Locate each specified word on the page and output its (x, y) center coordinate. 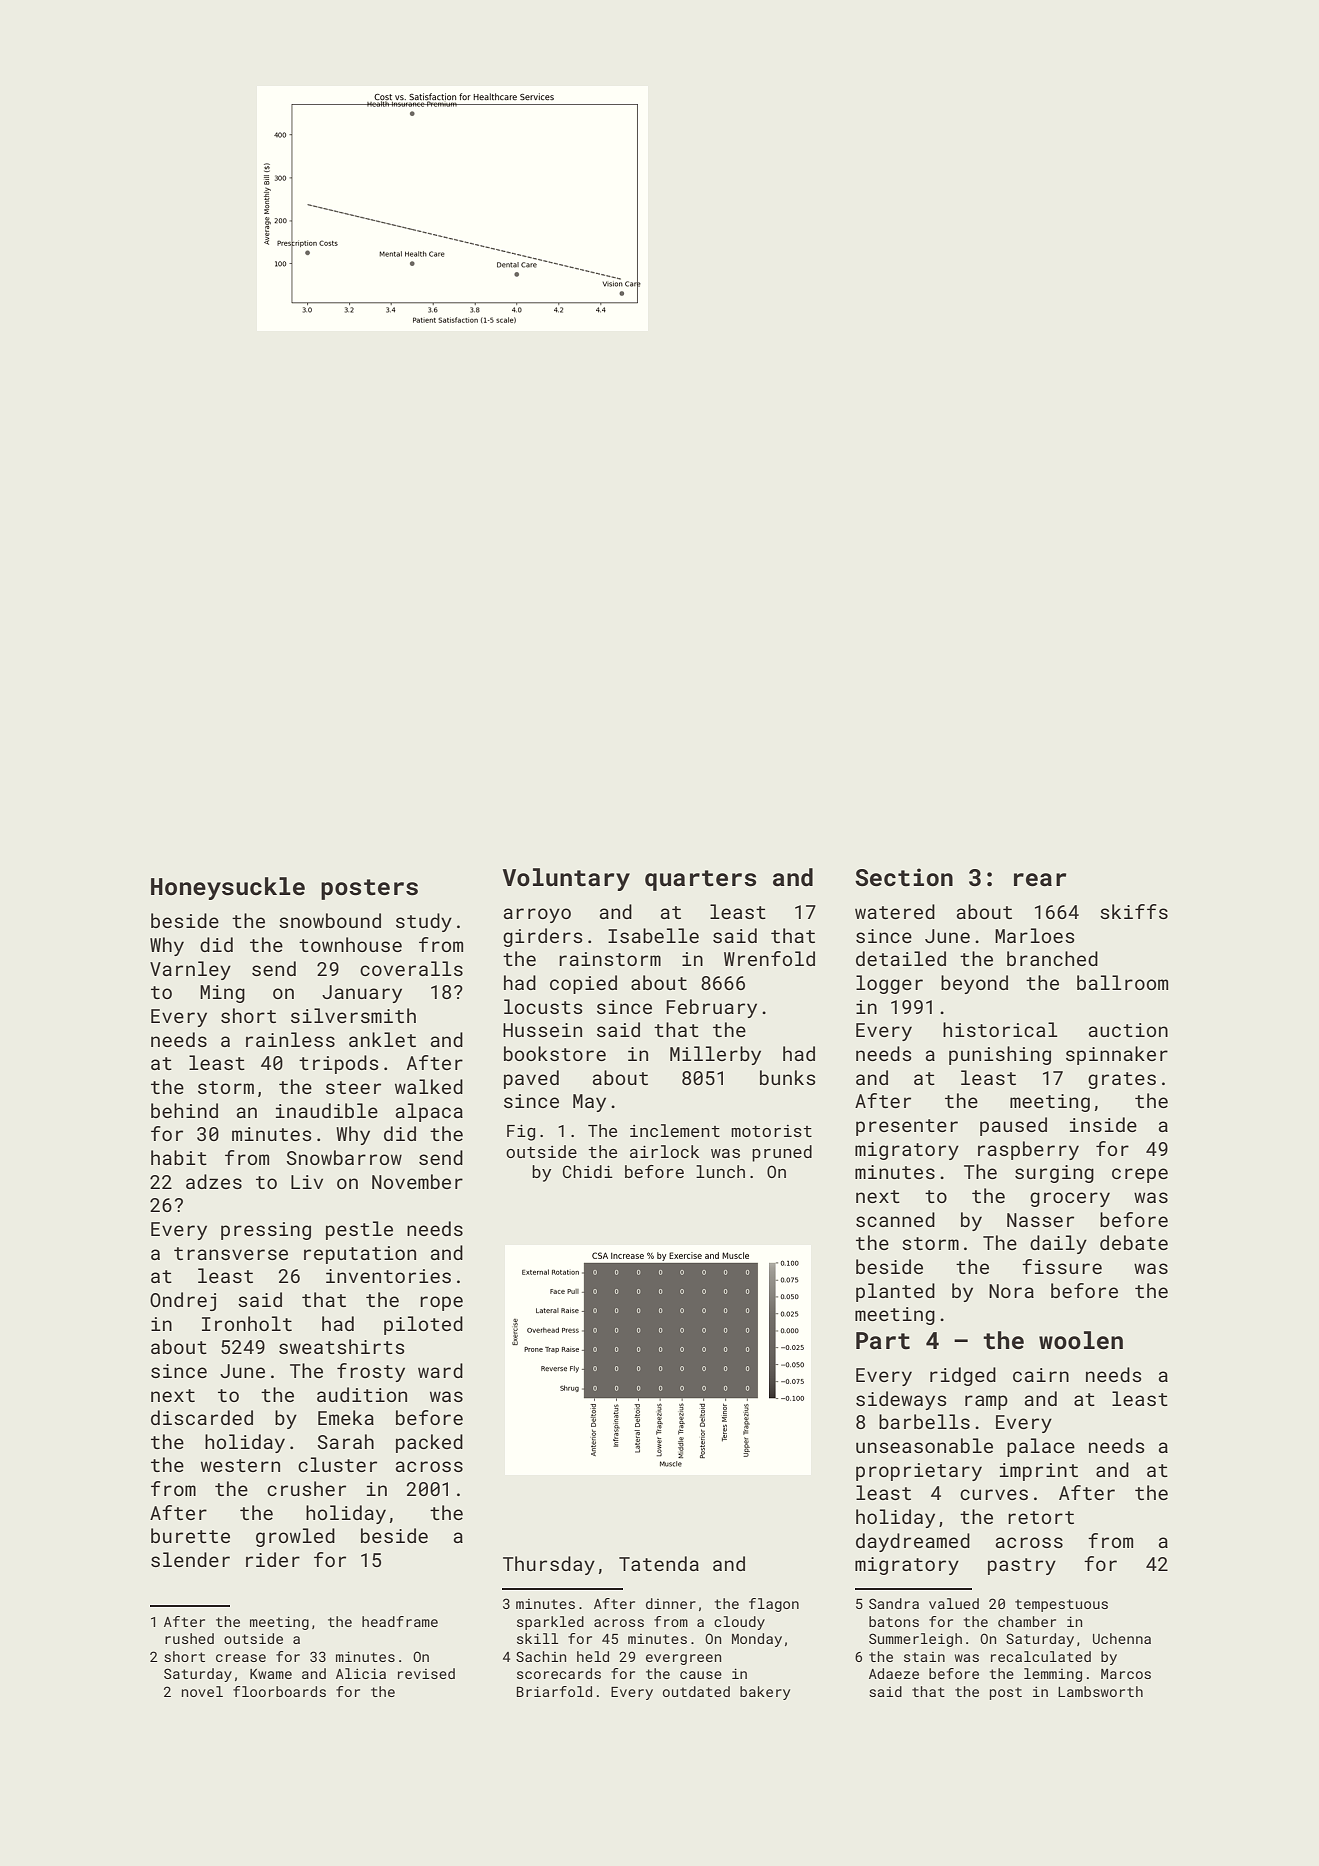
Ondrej (183, 1301)
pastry (1022, 1566)
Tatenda (659, 1563)
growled (295, 1537)
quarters (700, 880)
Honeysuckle (228, 888)
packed (429, 1443)
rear (1040, 879)
